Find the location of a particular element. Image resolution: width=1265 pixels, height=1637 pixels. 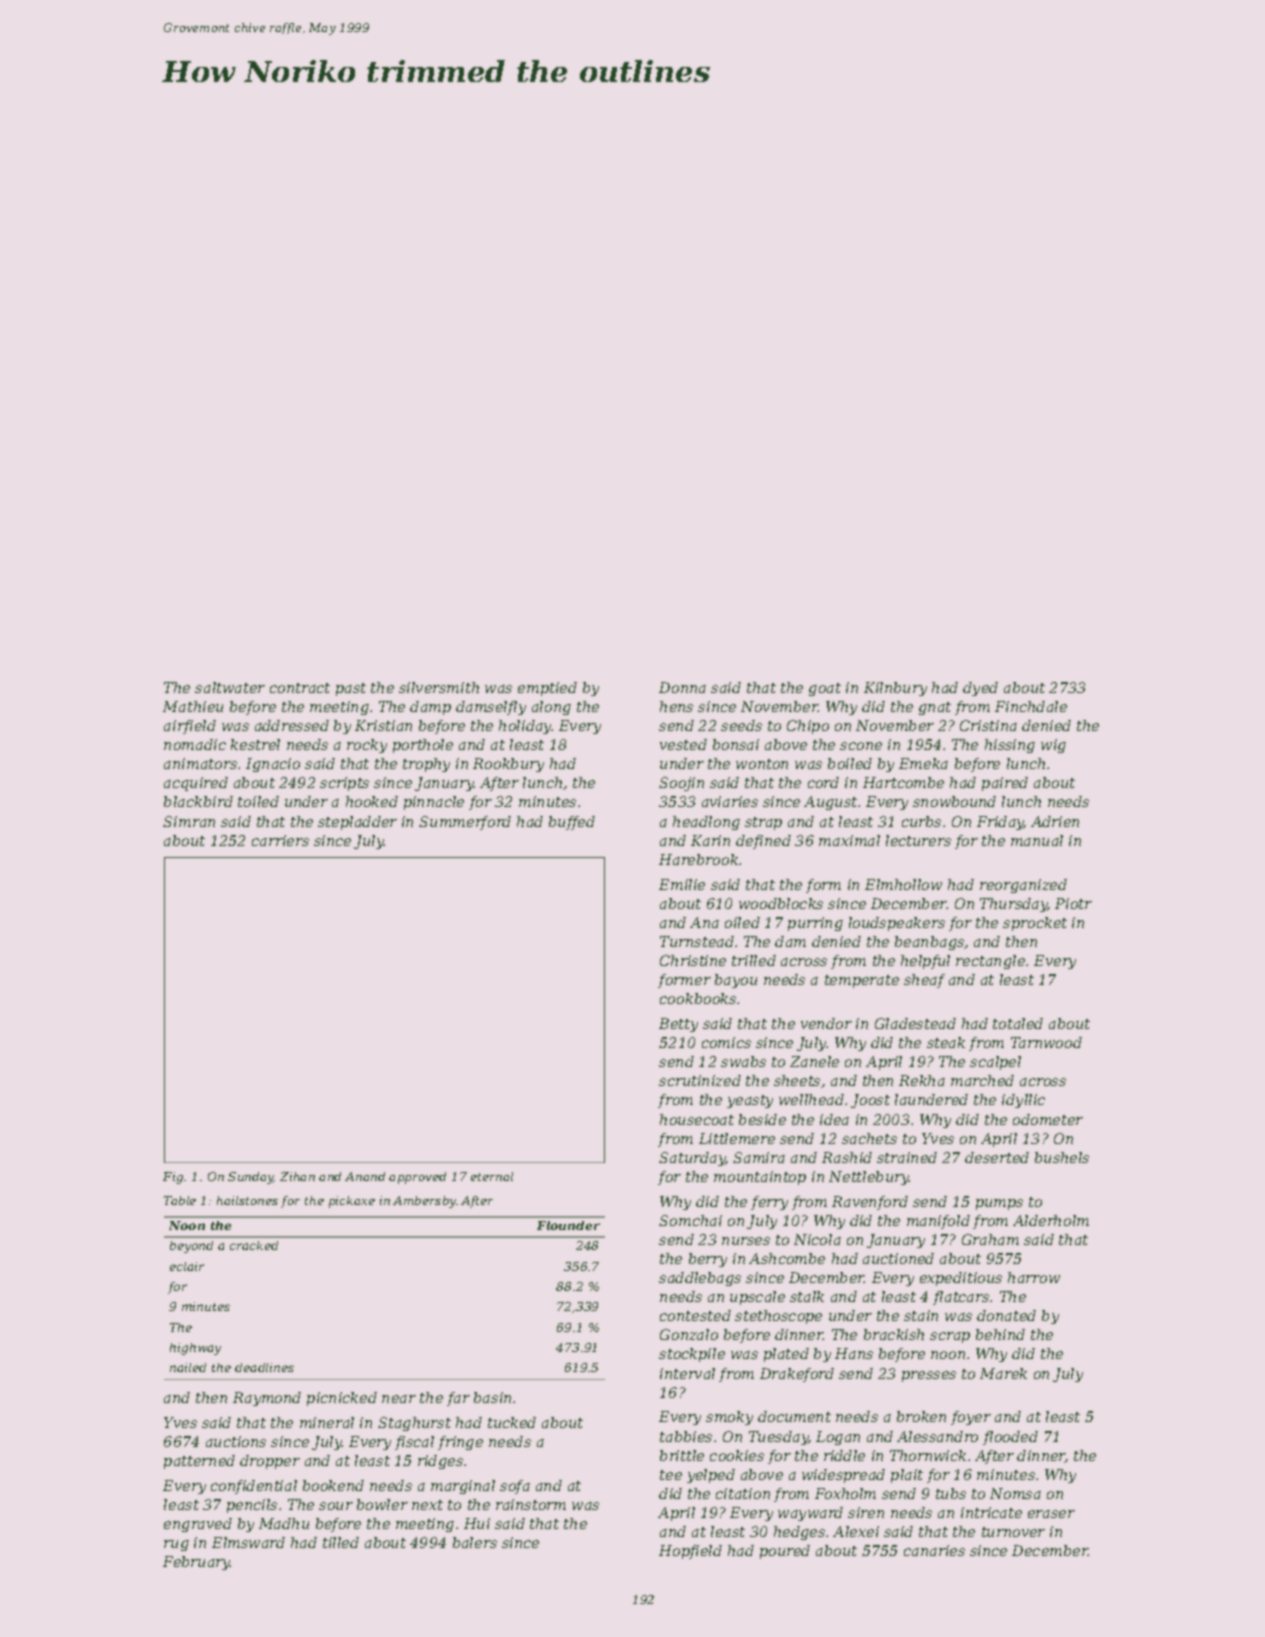

Betty is located at coordinates (678, 1025).
